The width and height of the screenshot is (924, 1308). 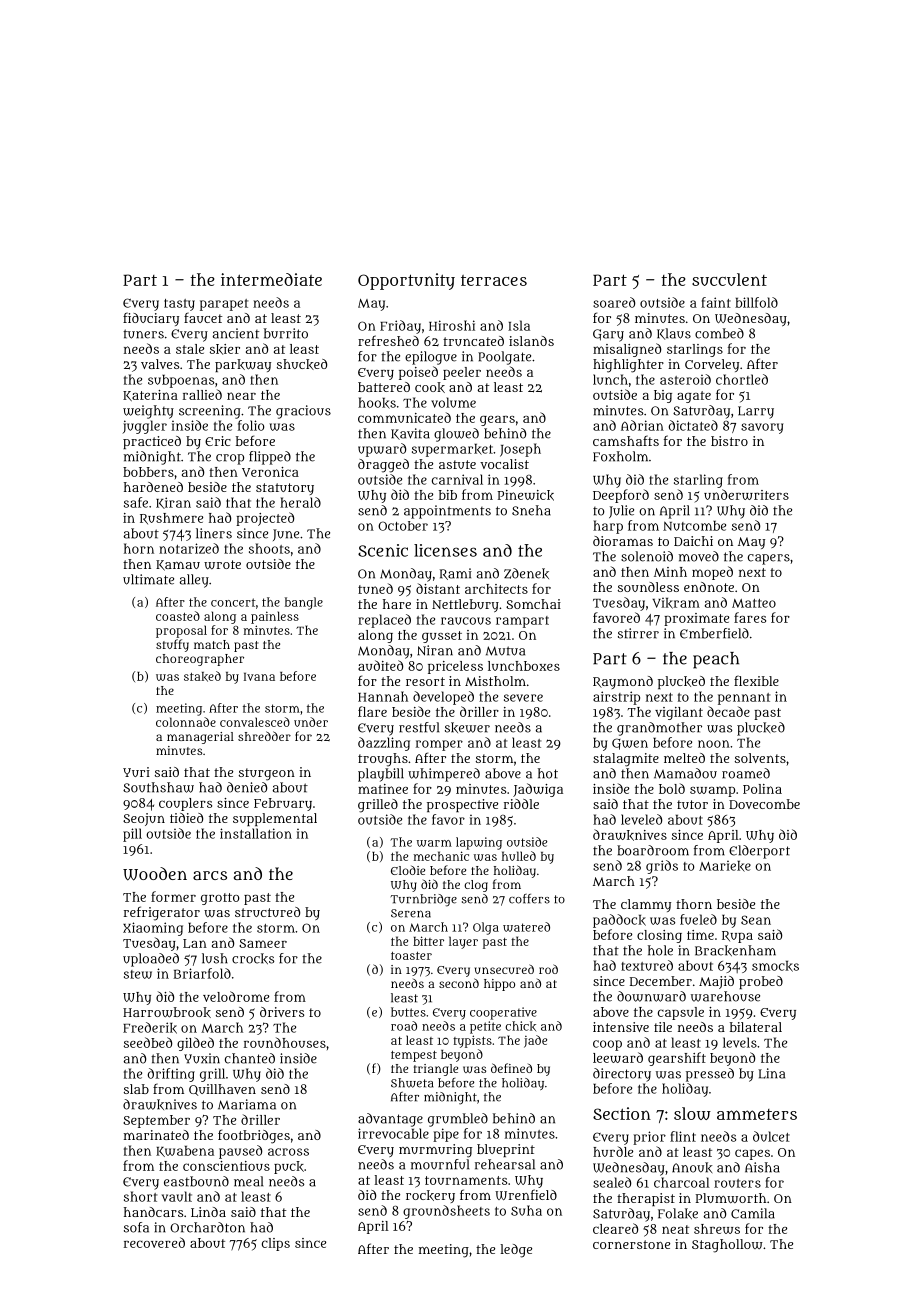 What do you see at coordinates (179, 305) in the screenshot?
I see `tasty` at bounding box center [179, 305].
